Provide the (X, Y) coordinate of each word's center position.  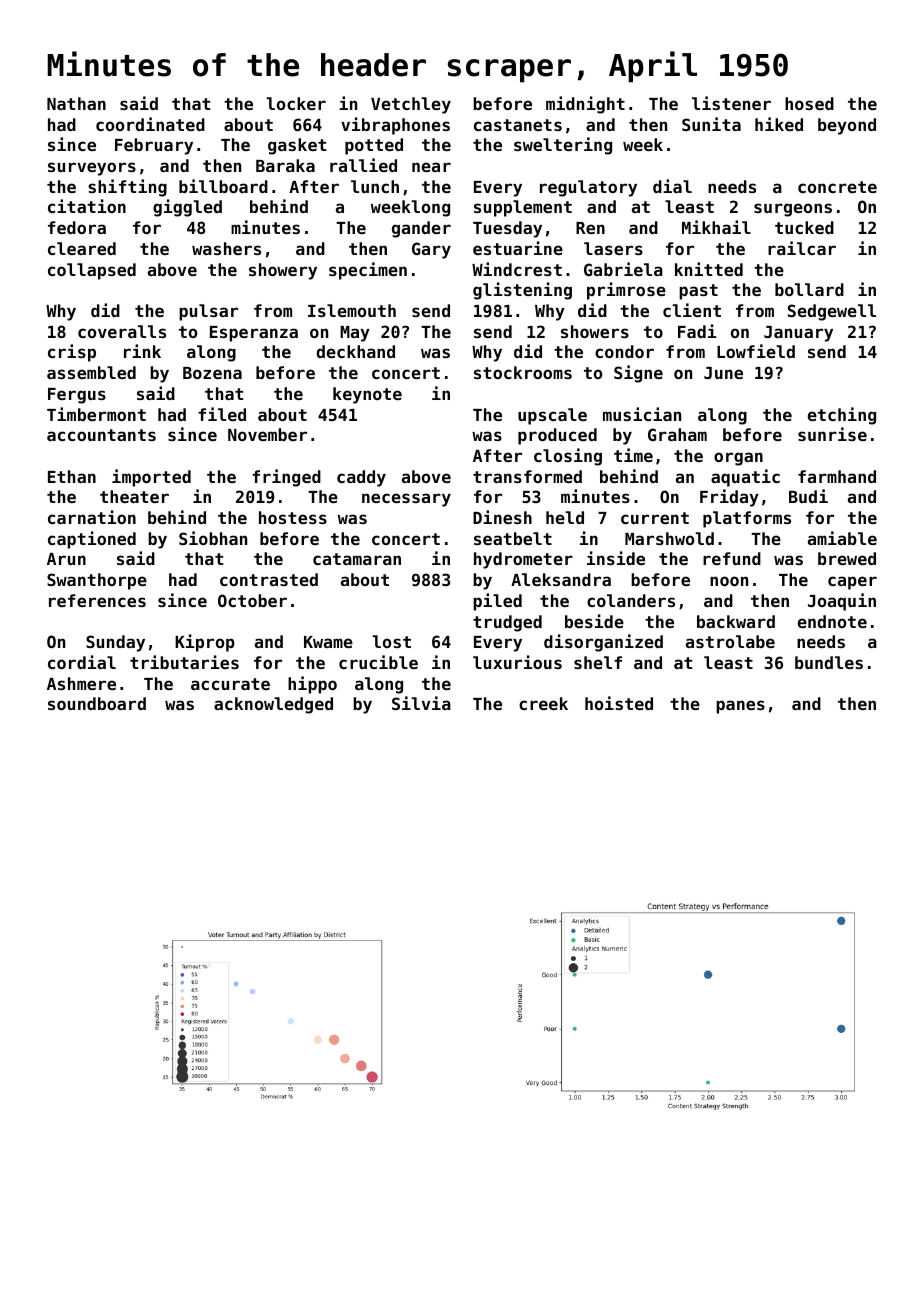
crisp (72, 353)
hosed (809, 103)
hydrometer (523, 560)
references (97, 600)
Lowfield (756, 351)
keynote (367, 395)
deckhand (355, 351)
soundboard (97, 703)
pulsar (208, 312)
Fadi (697, 331)
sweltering (563, 146)
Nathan (76, 103)
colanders (631, 600)
